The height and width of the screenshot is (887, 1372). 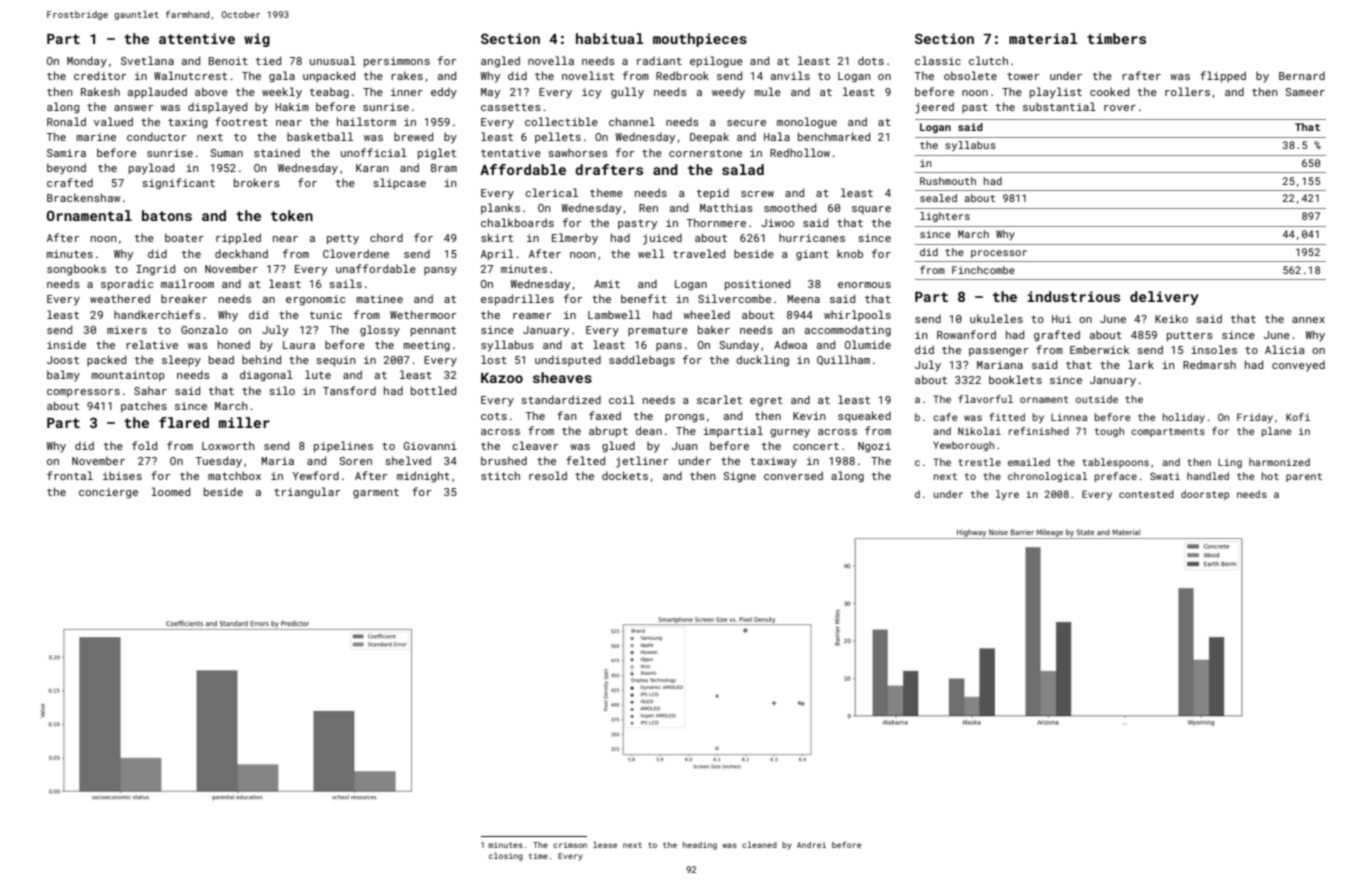 I want to click on lease, so click(x=605, y=845).
